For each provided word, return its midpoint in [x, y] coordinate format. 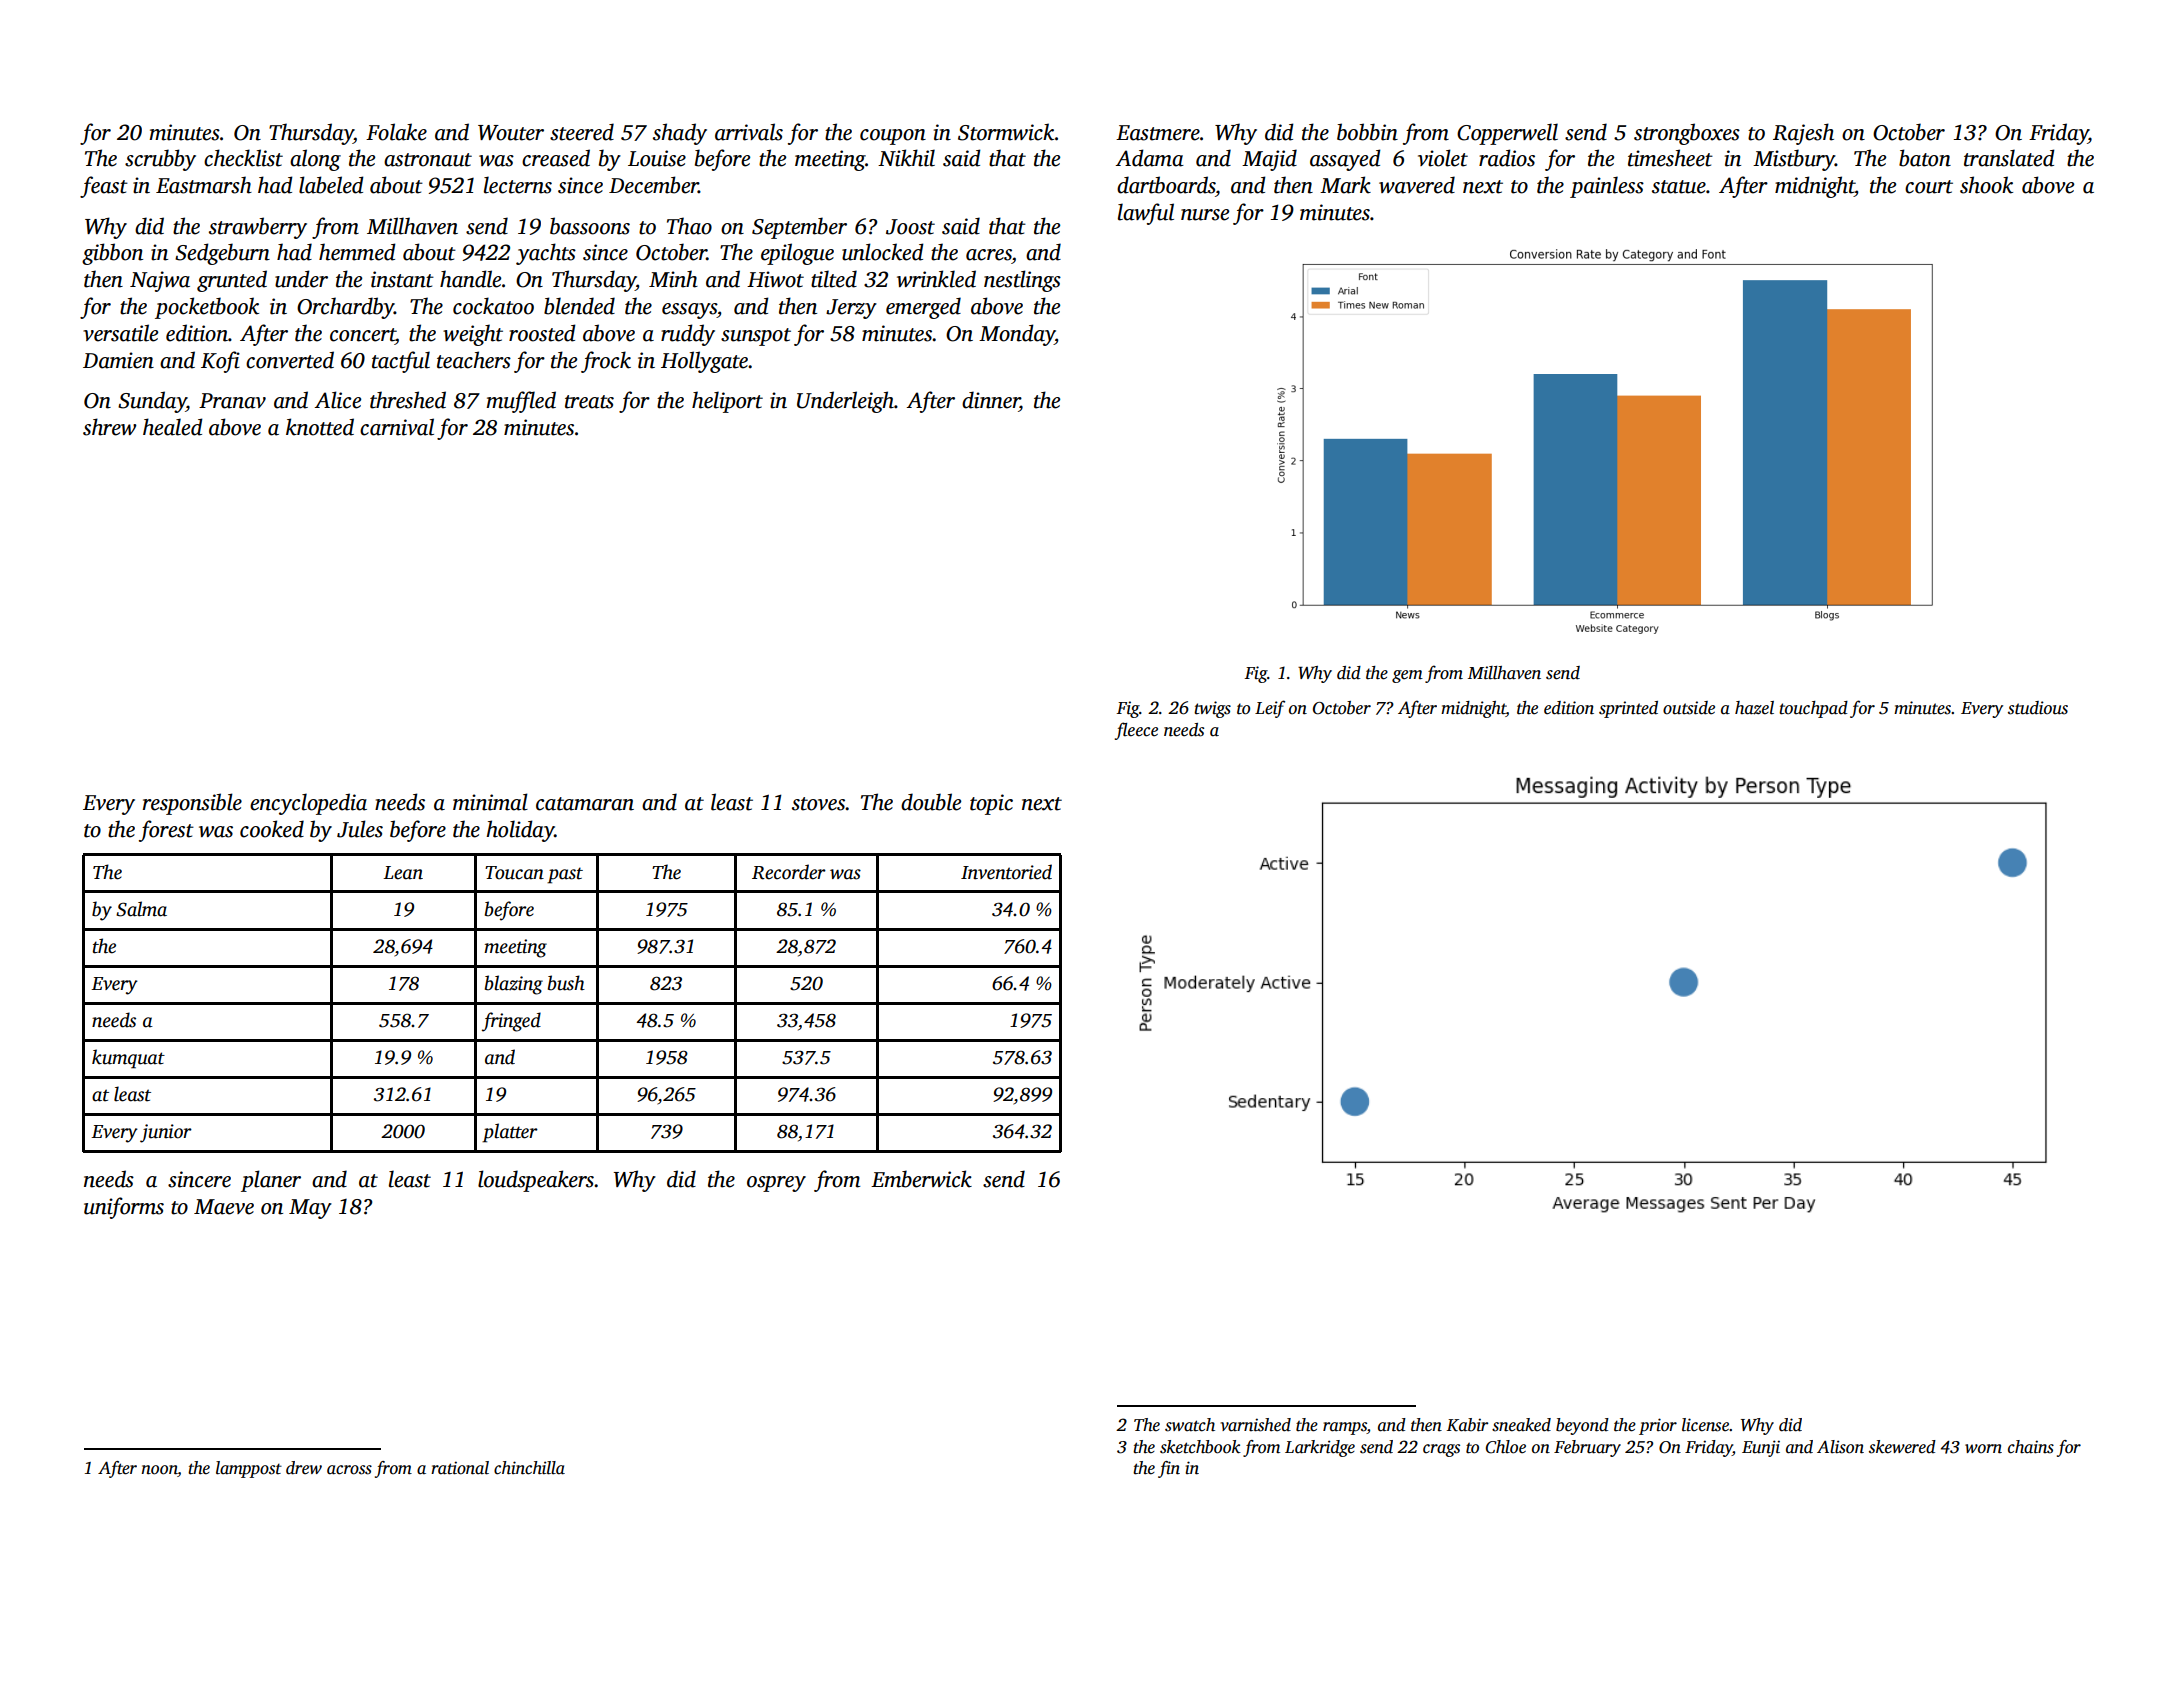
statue [1679, 187]
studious [2038, 708]
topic [991, 804]
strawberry [258, 228]
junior [166, 1133]
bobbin [1367, 132]
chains [2031, 1447]
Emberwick [921, 1179]
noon [160, 1471]
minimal [490, 802]
